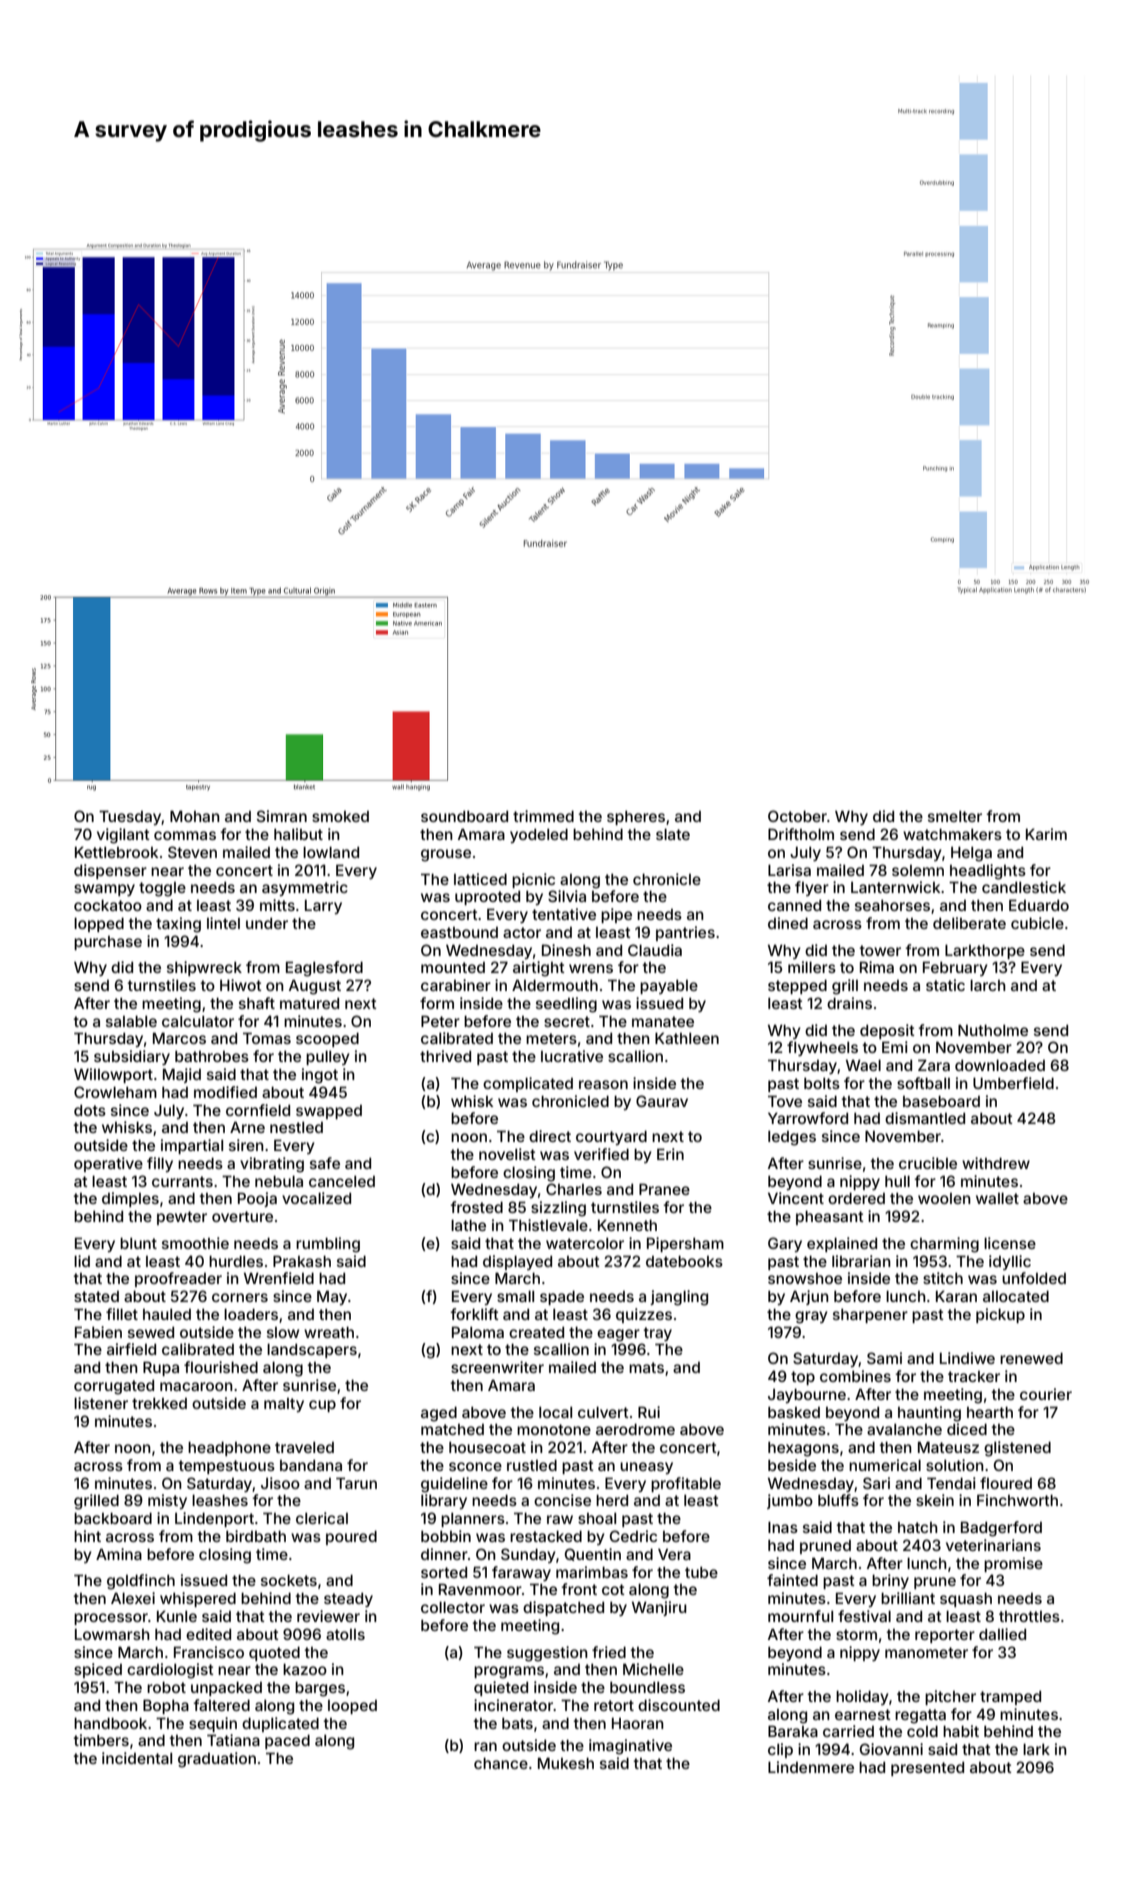 Image resolution: width=1146 pixels, height=1888 pixels. What do you see at coordinates (267, 923) in the document?
I see `under` at bounding box center [267, 923].
